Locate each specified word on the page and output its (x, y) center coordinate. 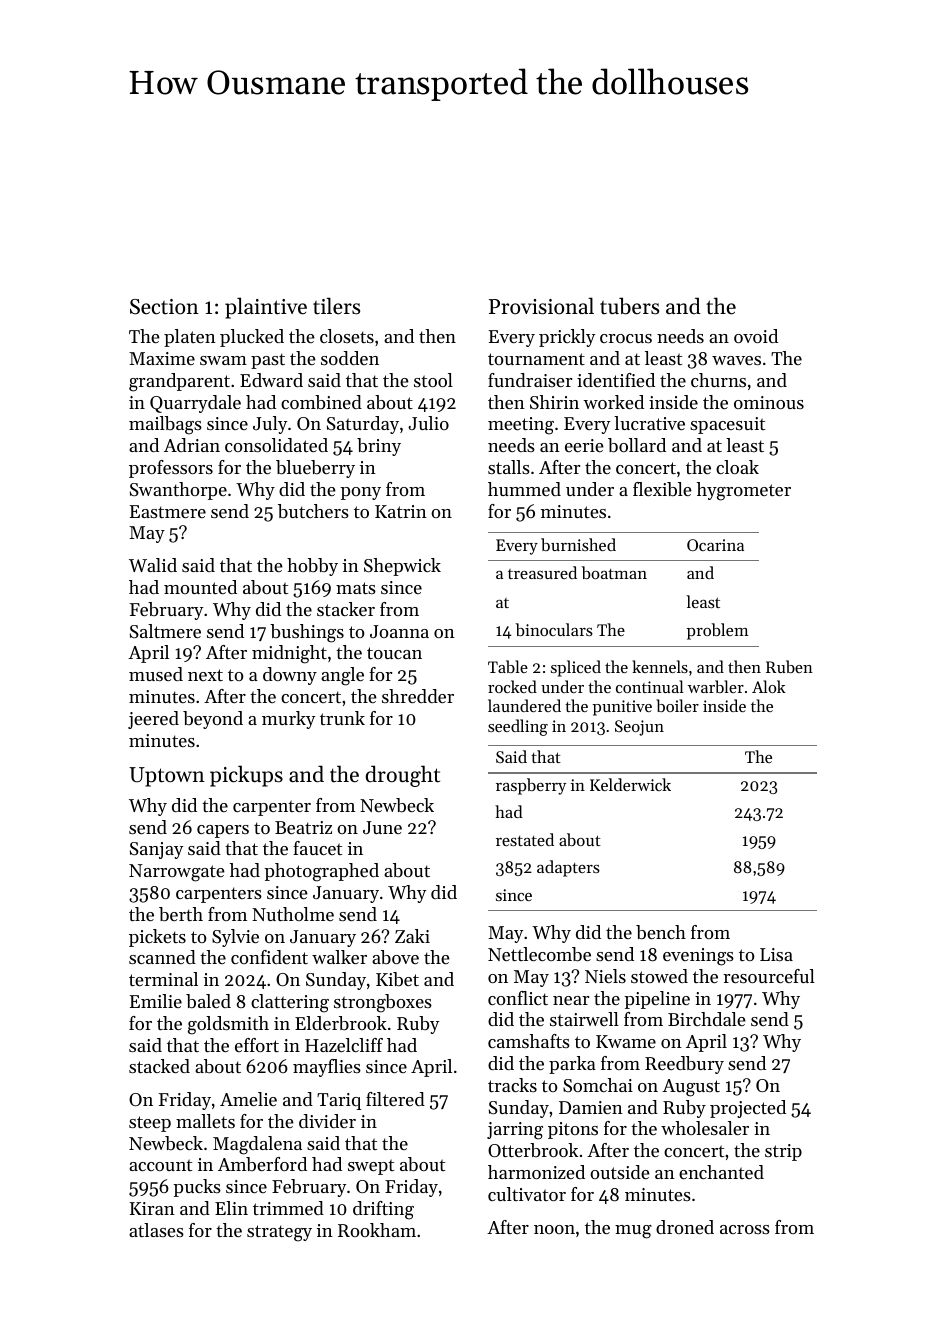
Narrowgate (177, 873)
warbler (716, 686)
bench (661, 932)
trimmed (288, 1208)
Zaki (412, 936)
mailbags (165, 425)
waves (736, 360)
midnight (289, 654)
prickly (567, 338)
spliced (576, 668)
